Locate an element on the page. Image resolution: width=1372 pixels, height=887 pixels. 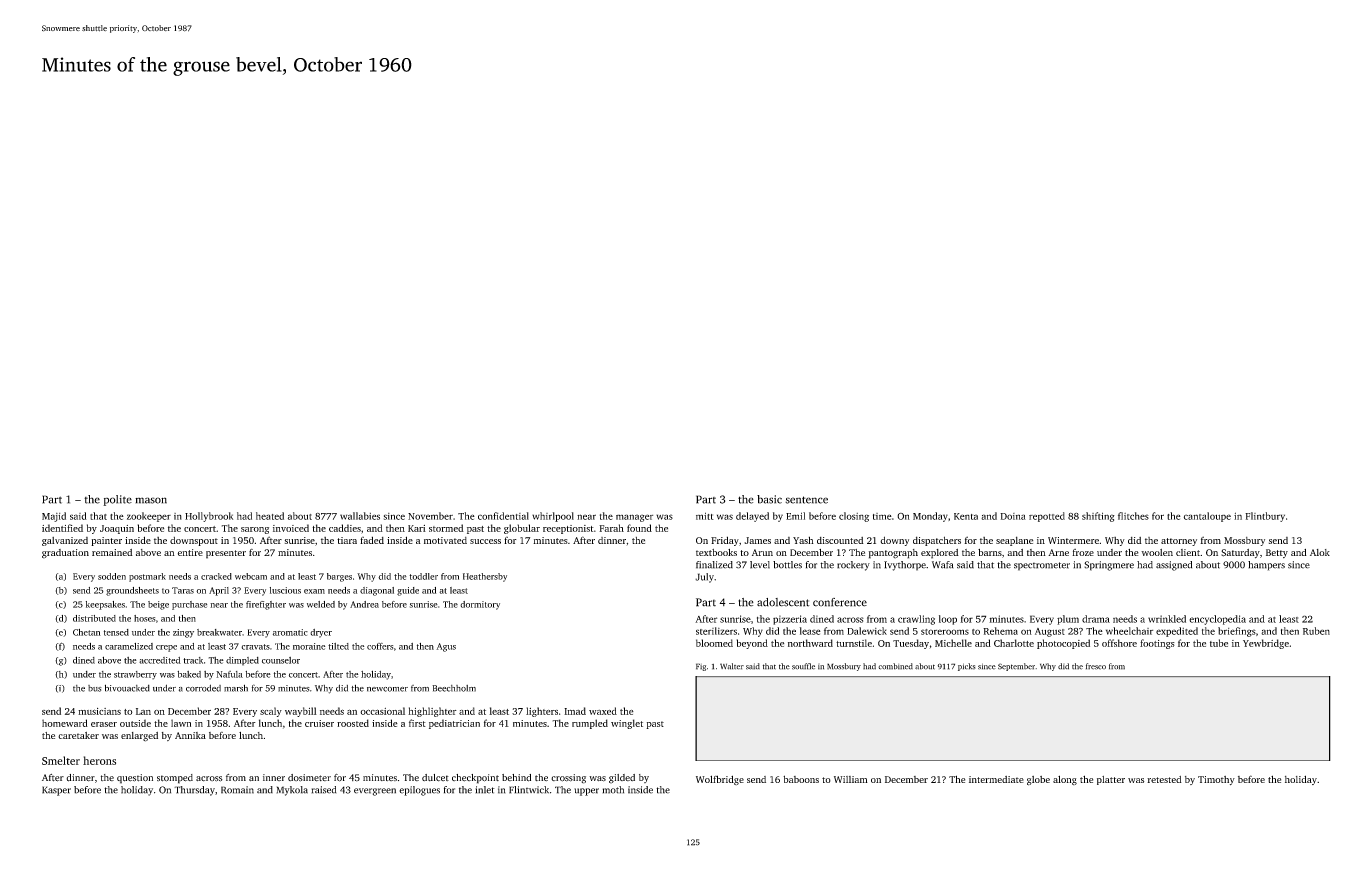
July is located at coordinates (704, 578).
